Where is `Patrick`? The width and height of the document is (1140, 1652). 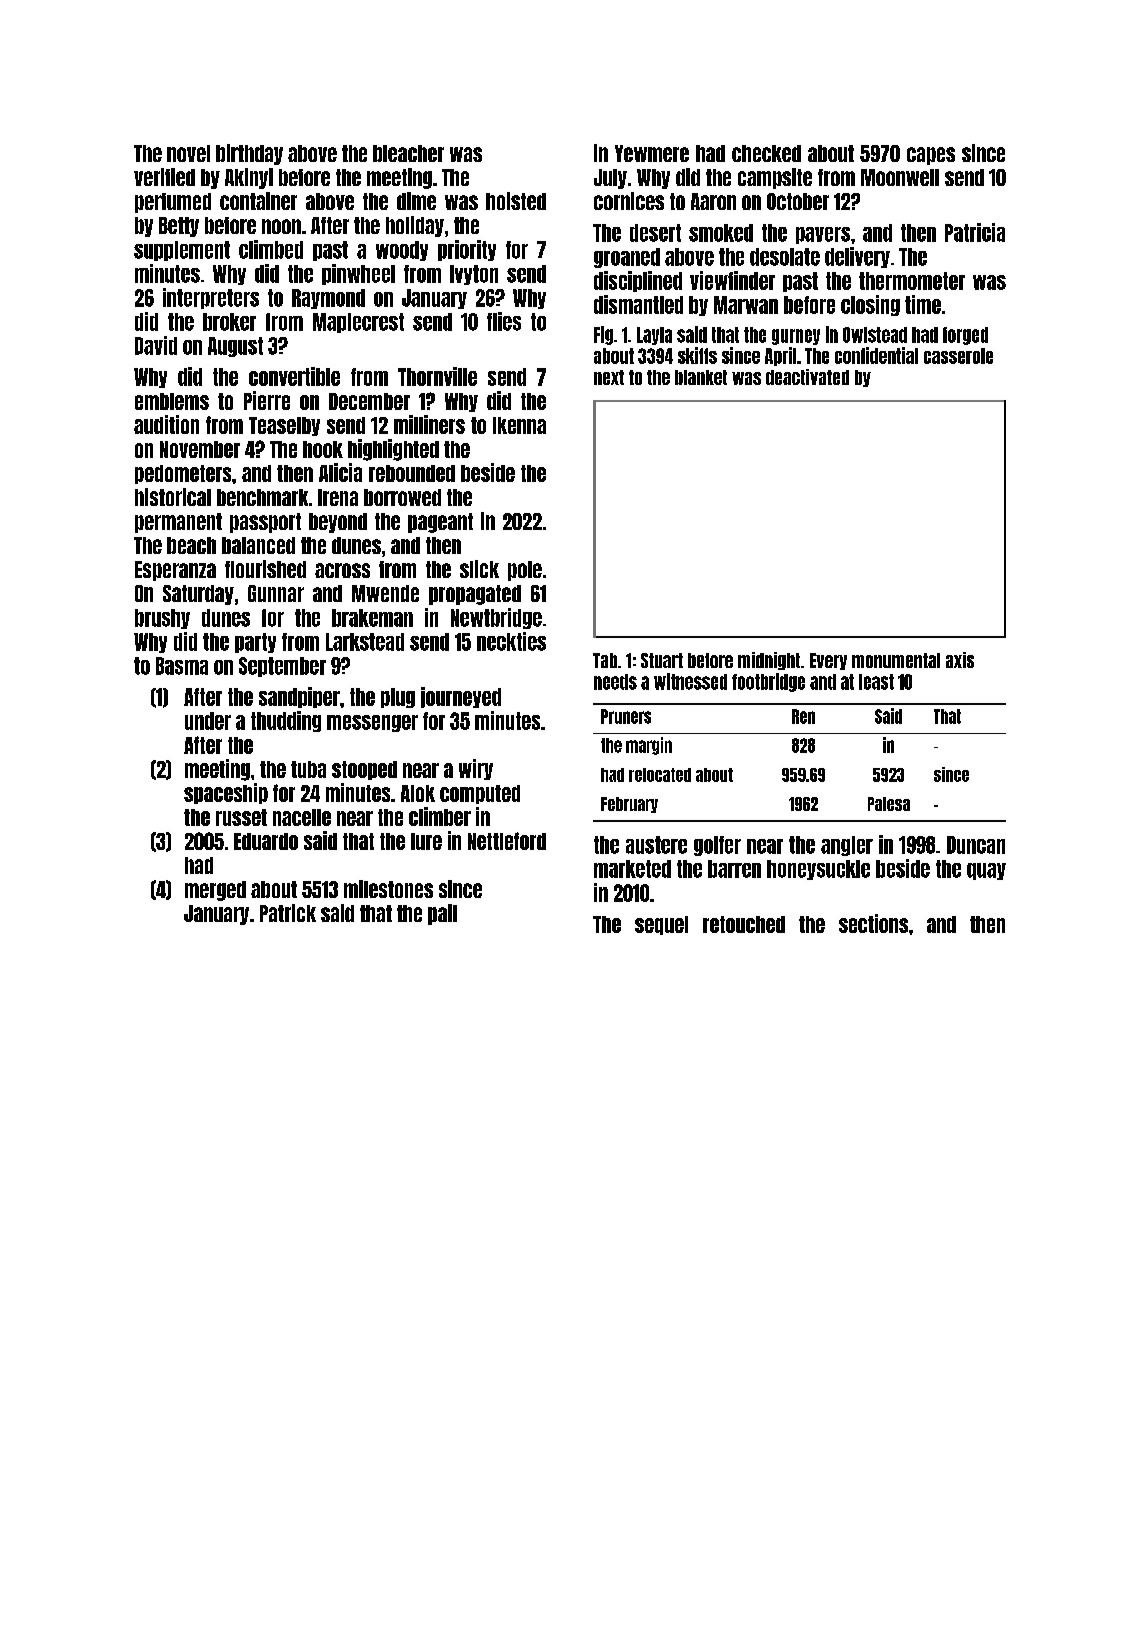 Patrick is located at coordinates (288, 913).
